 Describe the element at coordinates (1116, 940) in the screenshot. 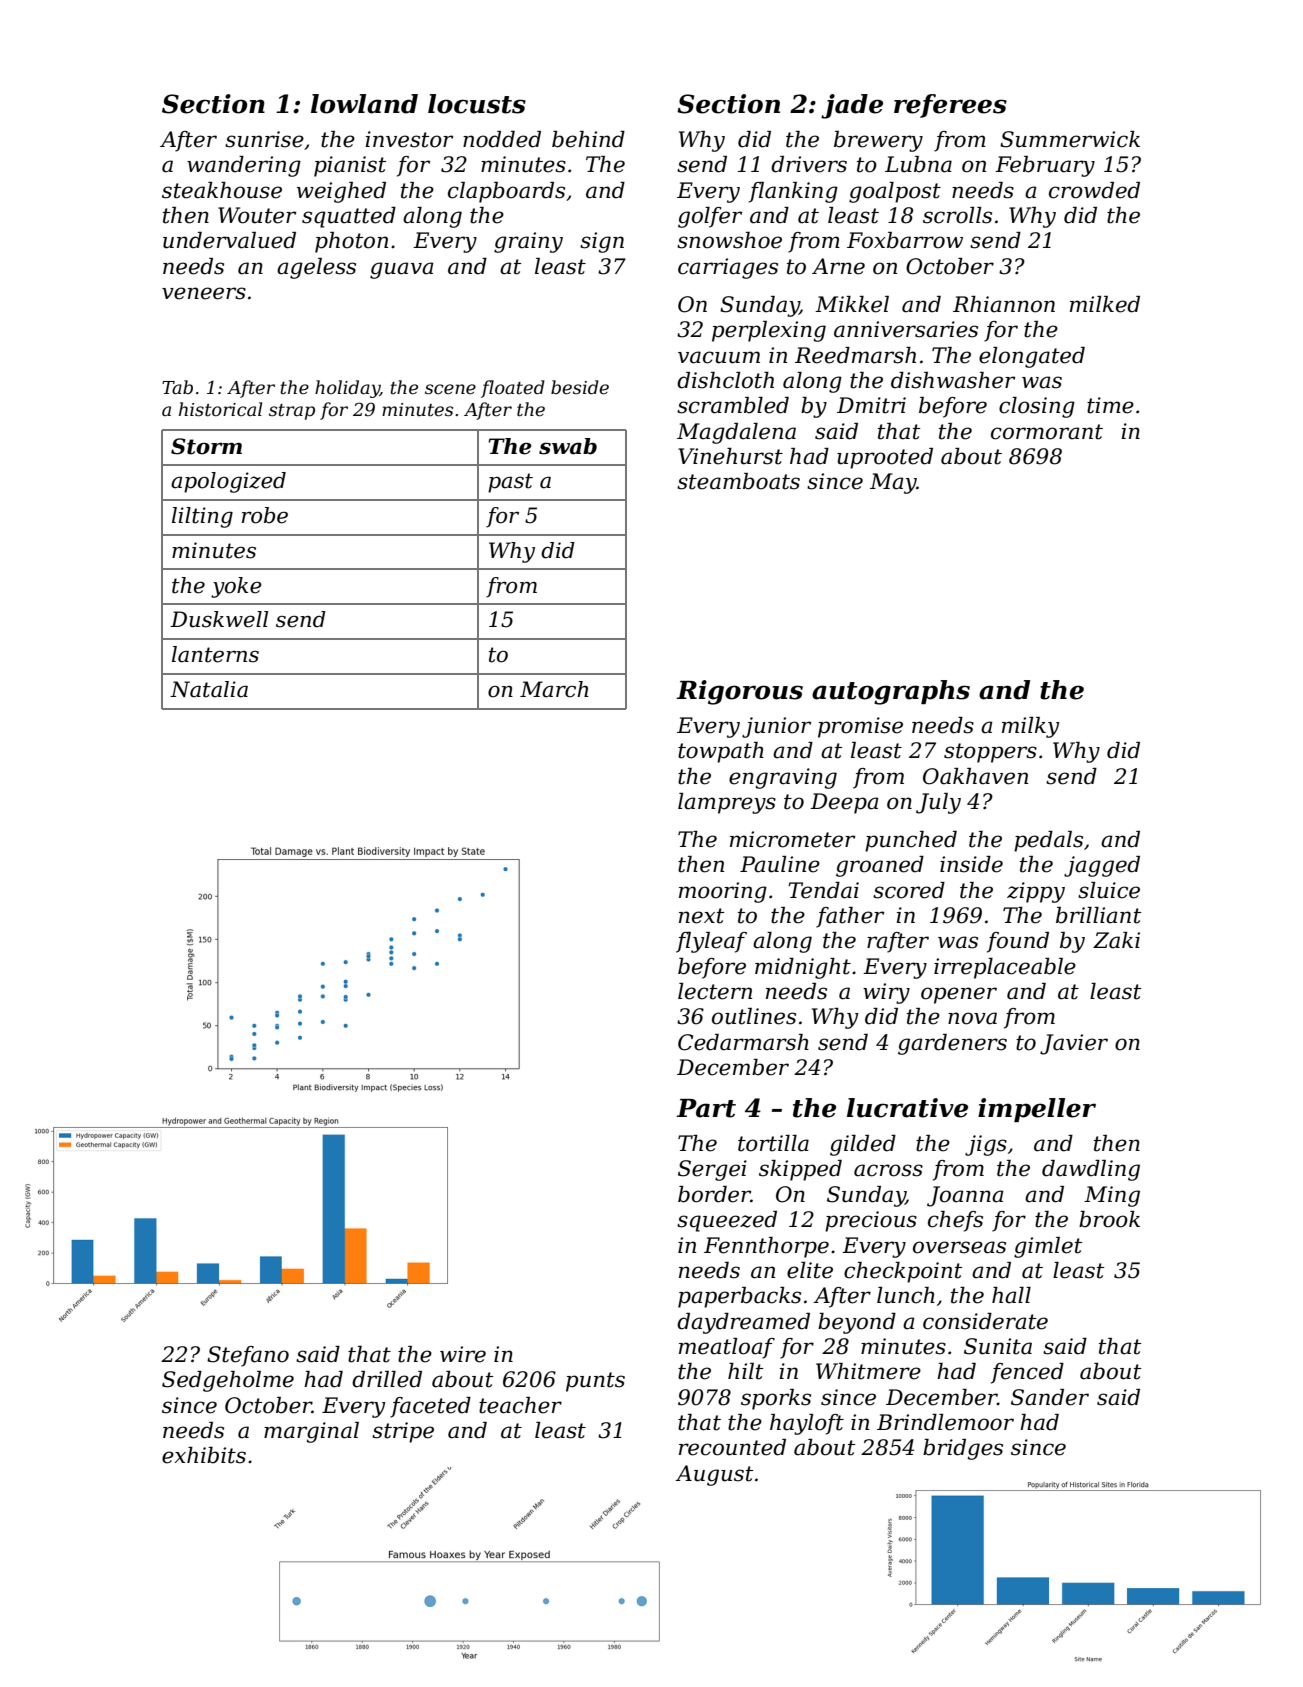

I see `Zaki` at that location.
